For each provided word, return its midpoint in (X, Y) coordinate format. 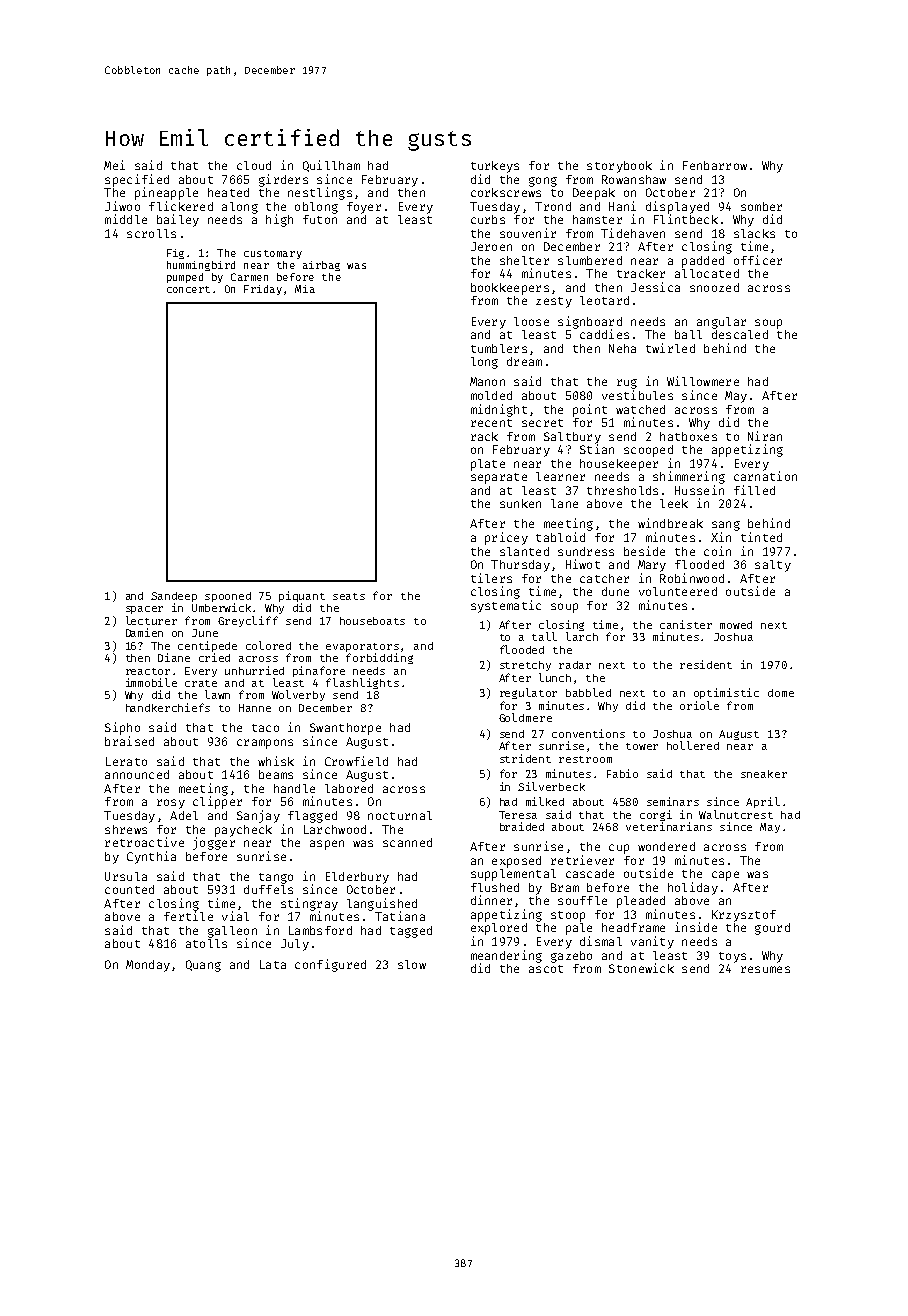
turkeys (495, 167)
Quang (203, 966)
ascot (546, 969)
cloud (254, 165)
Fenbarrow (715, 165)
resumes (765, 969)
